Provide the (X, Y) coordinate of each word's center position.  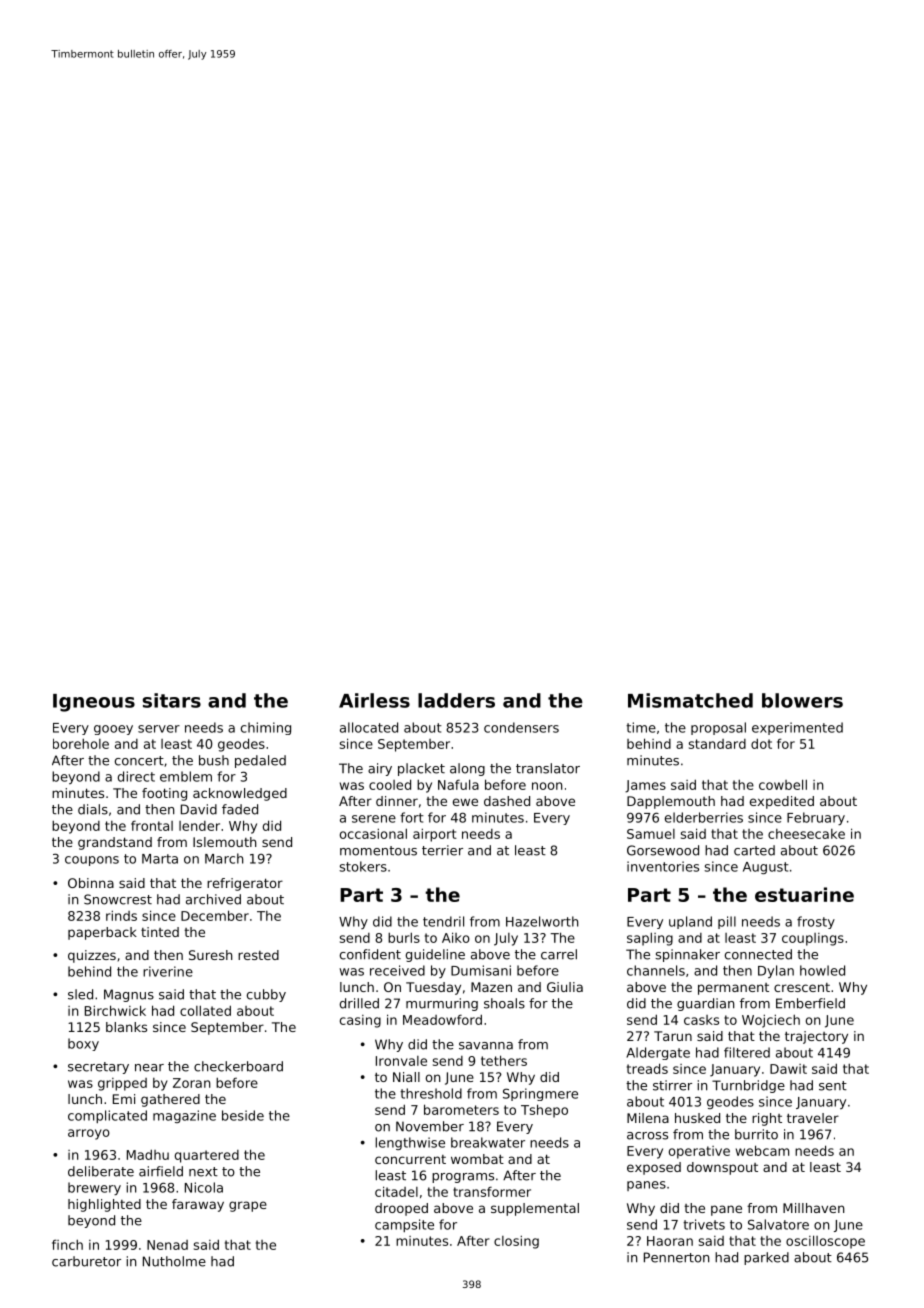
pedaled (260, 761)
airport (435, 835)
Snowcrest (118, 899)
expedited (782, 802)
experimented (797, 728)
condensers (521, 727)
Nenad (167, 1245)
